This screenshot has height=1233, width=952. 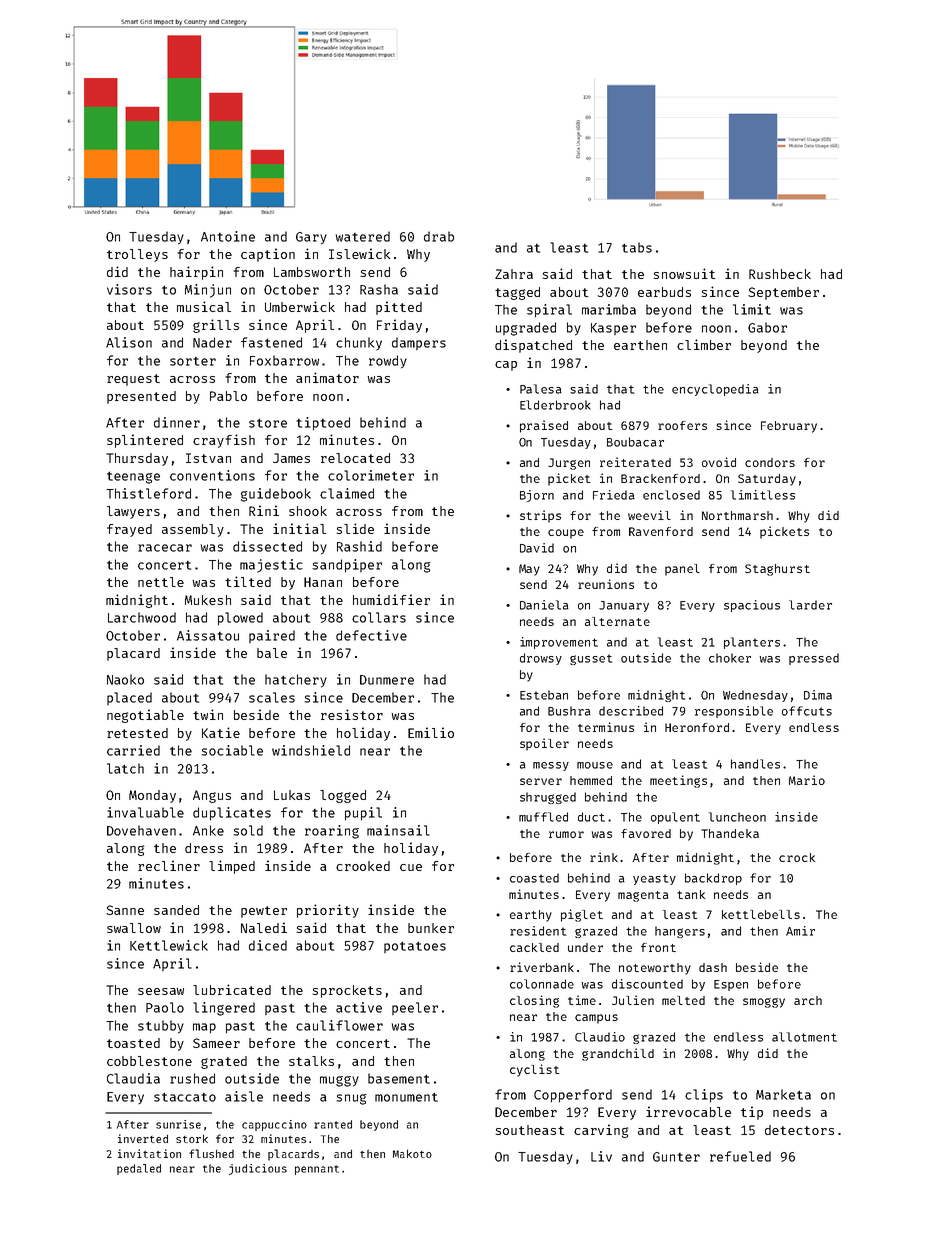 What do you see at coordinates (292, 795) in the screenshot?
I see `Lukas` at bounding box center [292, 795].
